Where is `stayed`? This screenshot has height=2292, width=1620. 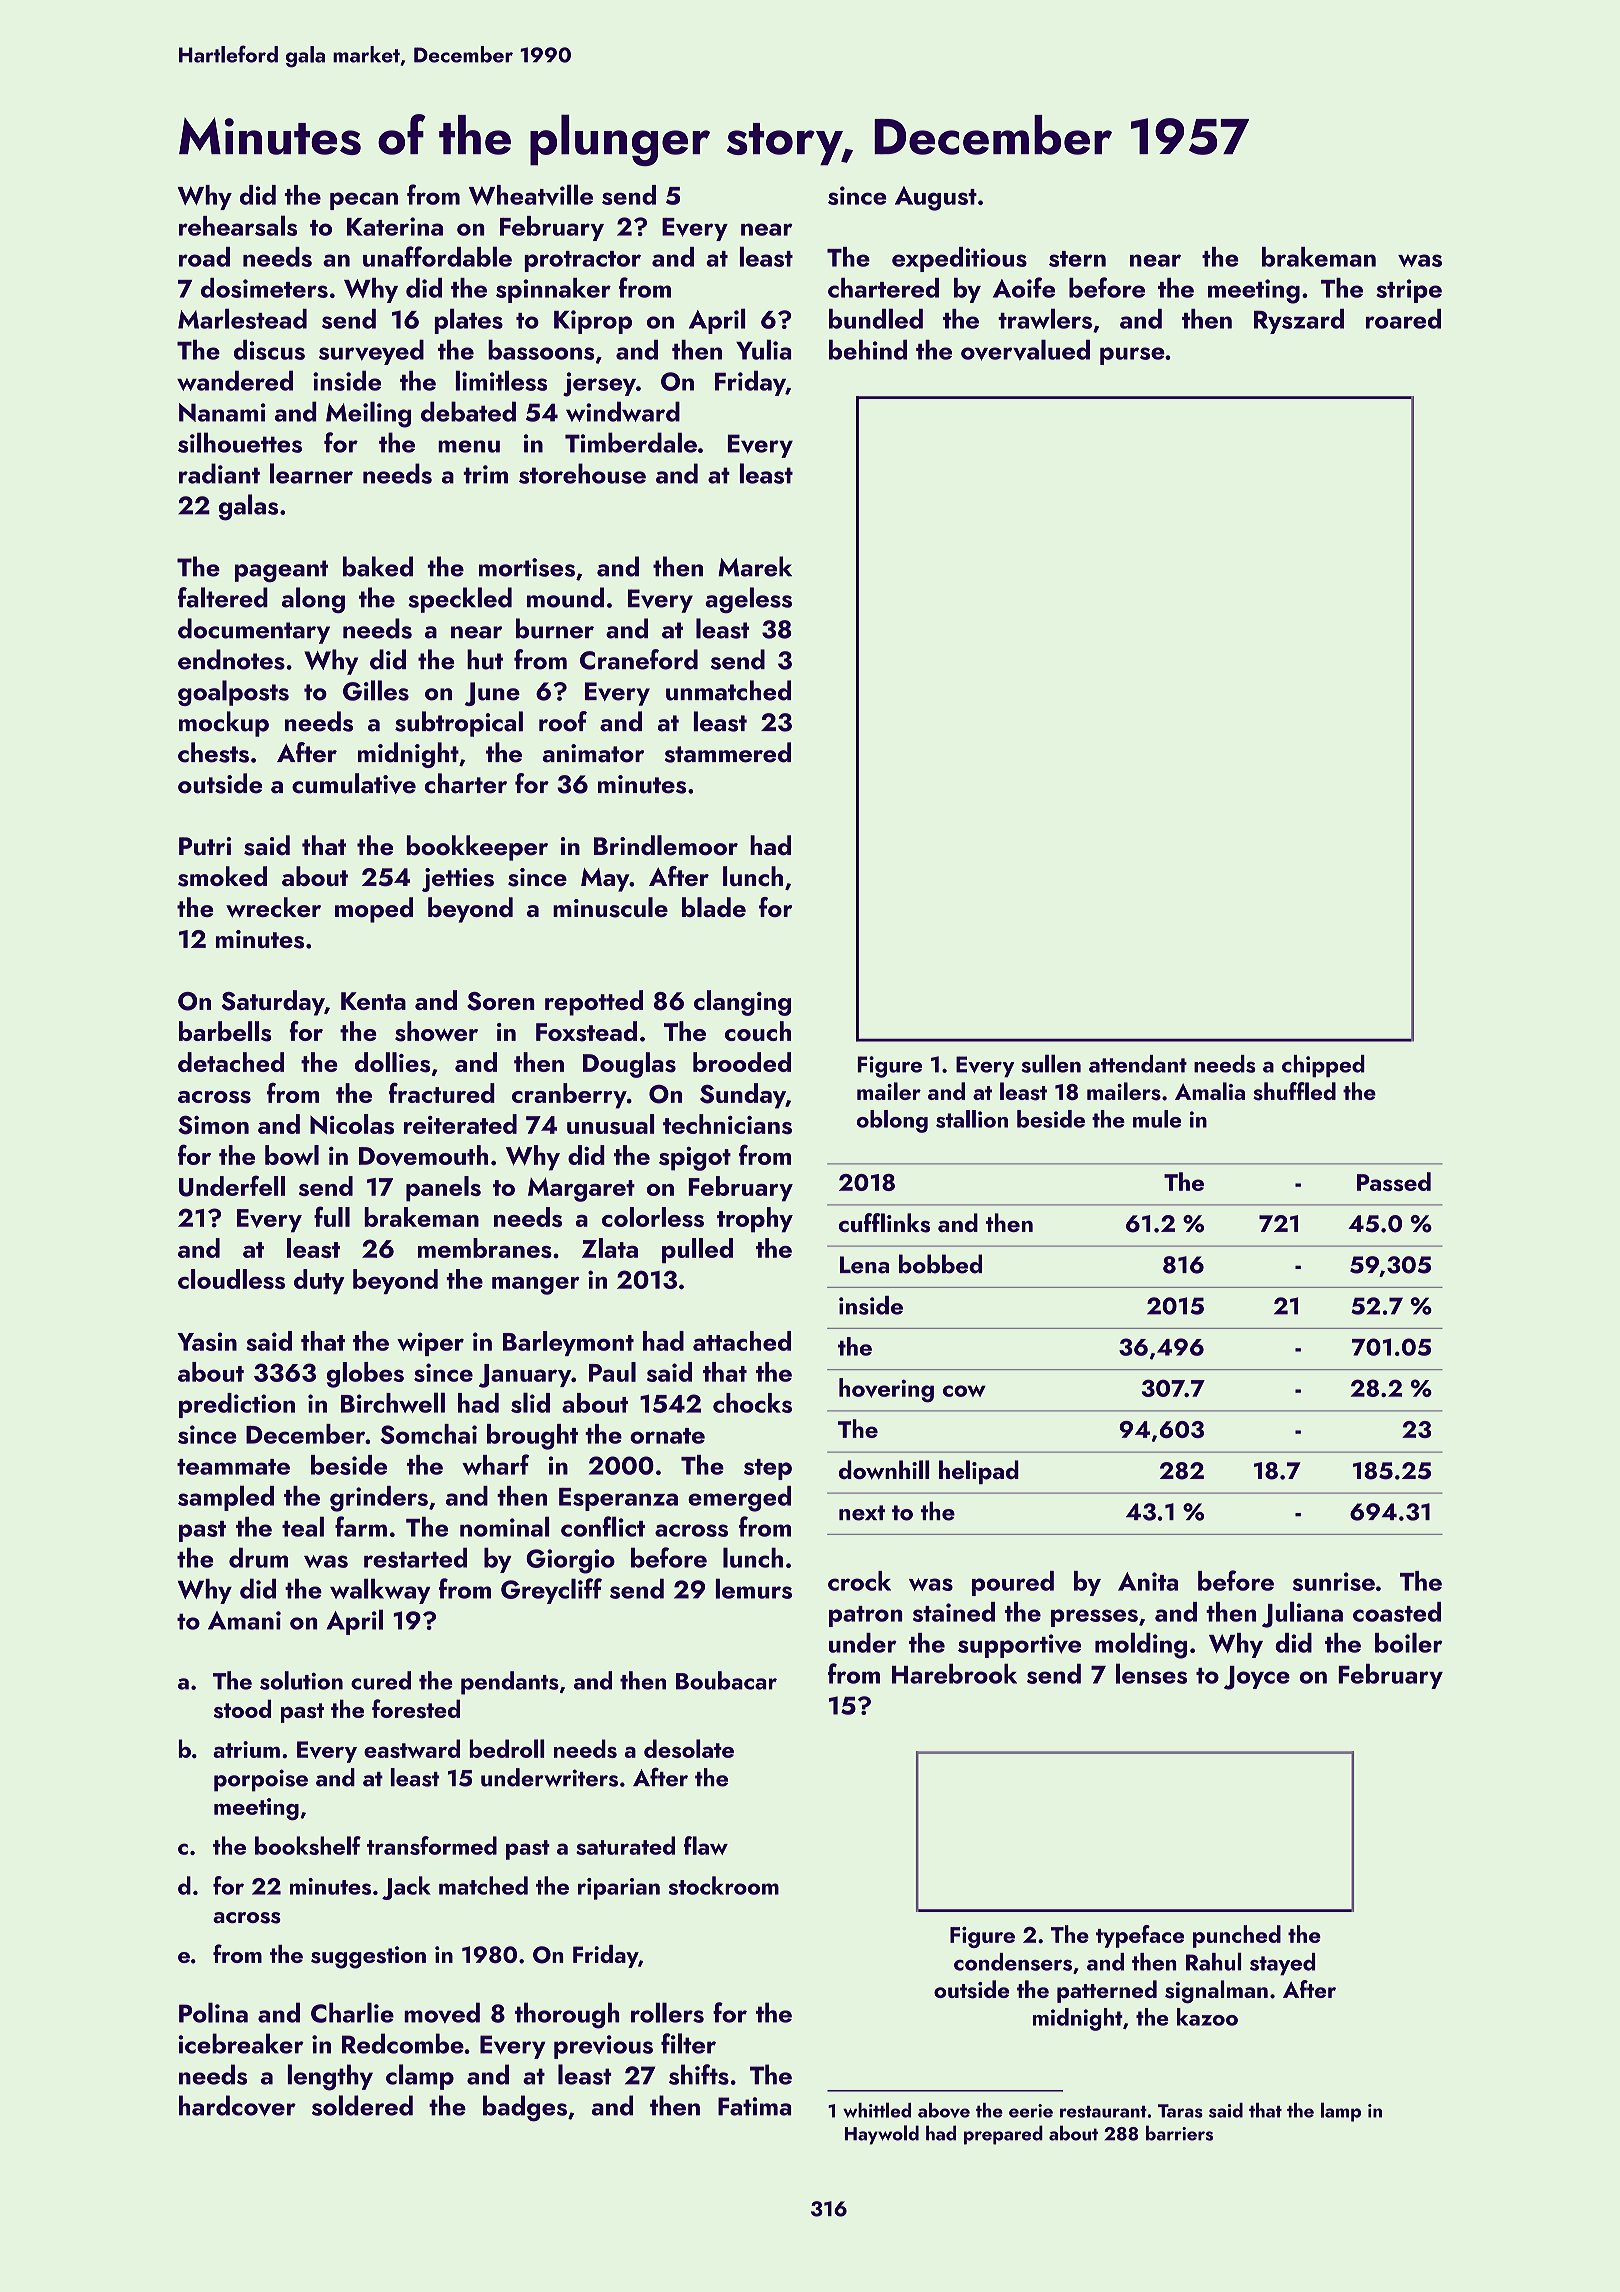 stayed is located at coordinates (1282, 1964).
